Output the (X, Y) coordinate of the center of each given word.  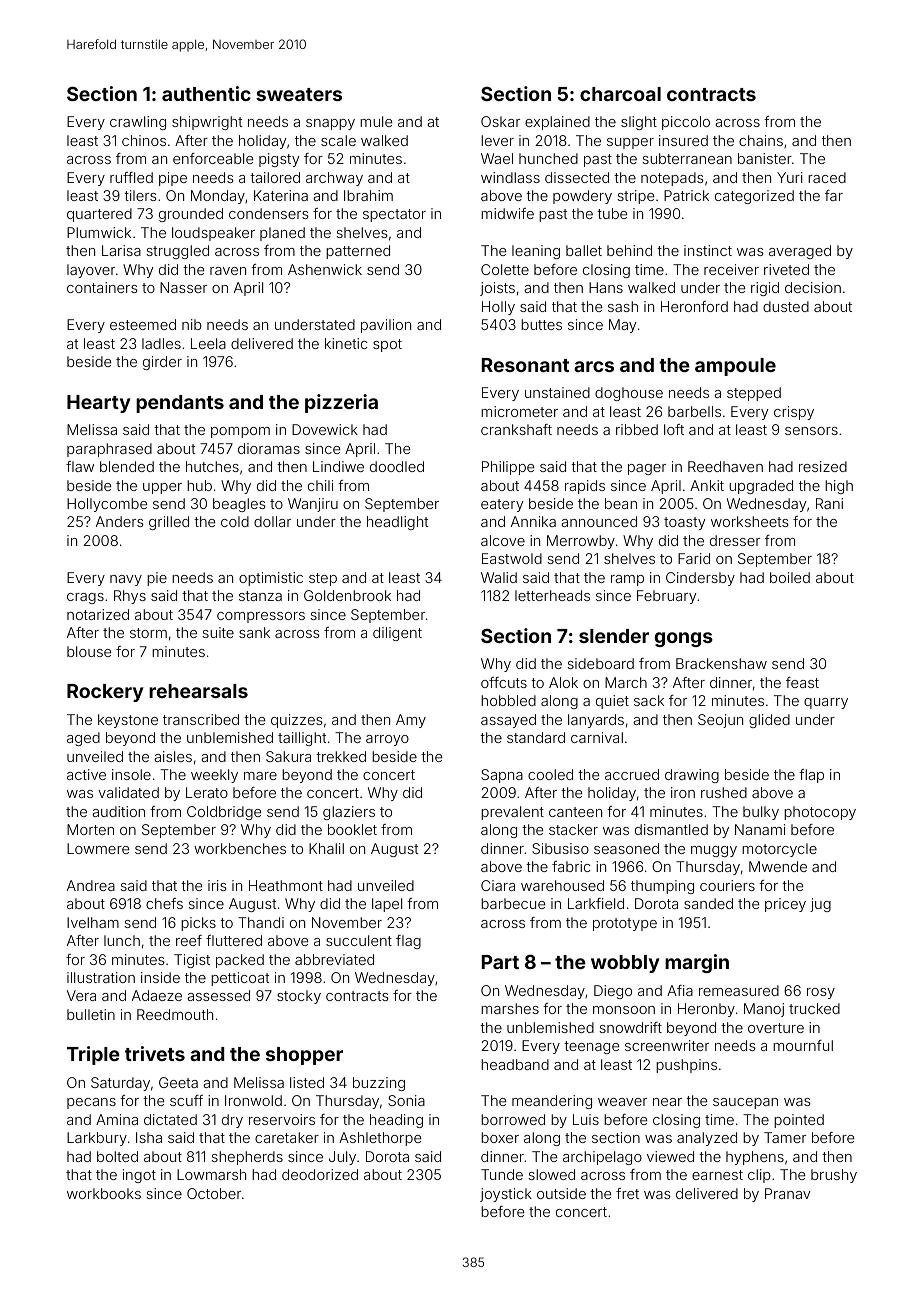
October (214, 1193)
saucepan (745, 1103)
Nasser (183, 287)
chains (761, 140)
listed (307, 1082)
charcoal (620, 94)
